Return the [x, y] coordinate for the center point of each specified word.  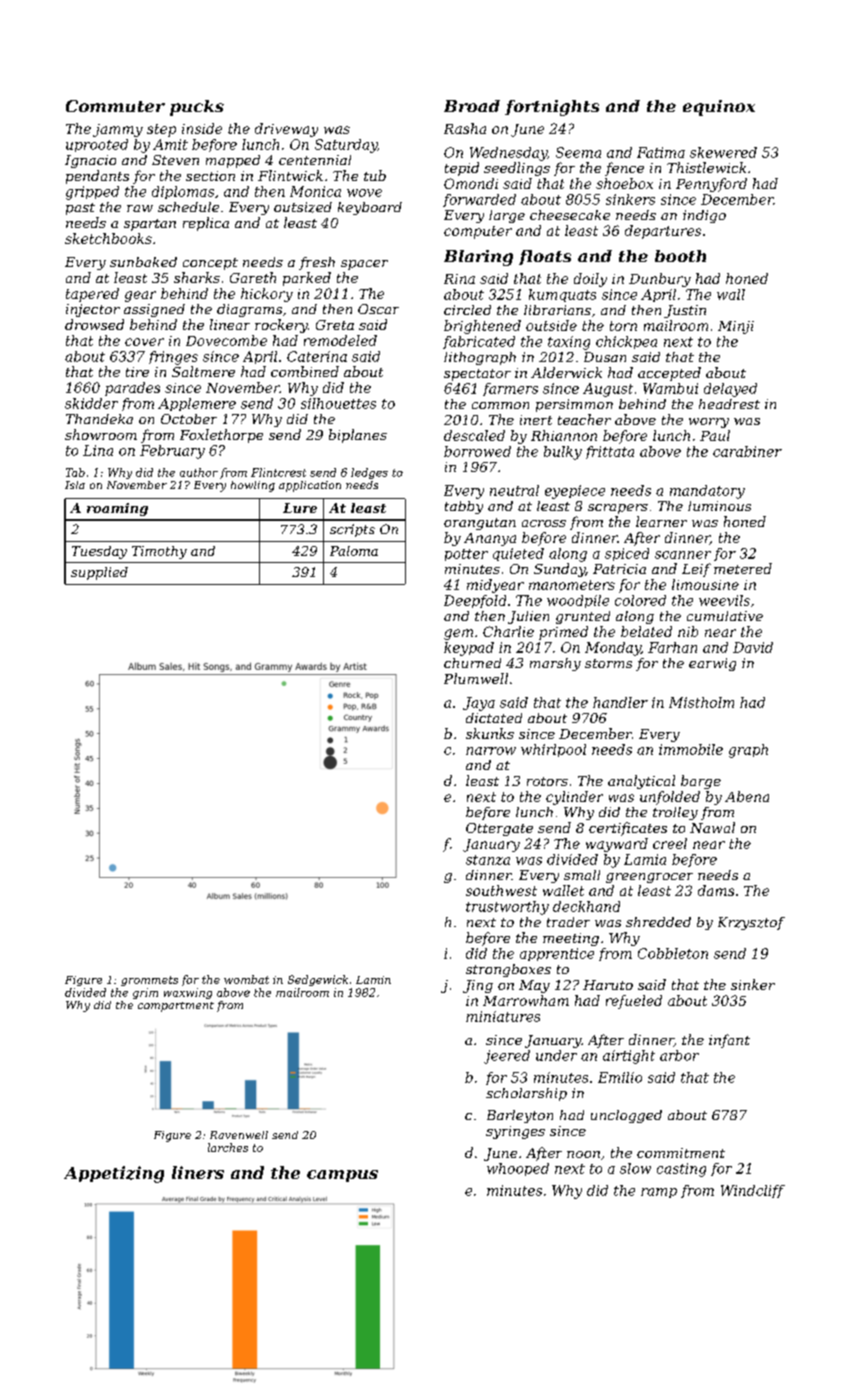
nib [688, 631]
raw [140, 208]
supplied [99, 573]
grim [145, 993]
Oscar [378, 309]
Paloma [354, 551]
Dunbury [660, 280]
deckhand [586, 906]
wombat [246, 979]
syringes [515, 1132]
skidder [91, 403]
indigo [704, 216]
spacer [364, 265]
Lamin [373, 980]
